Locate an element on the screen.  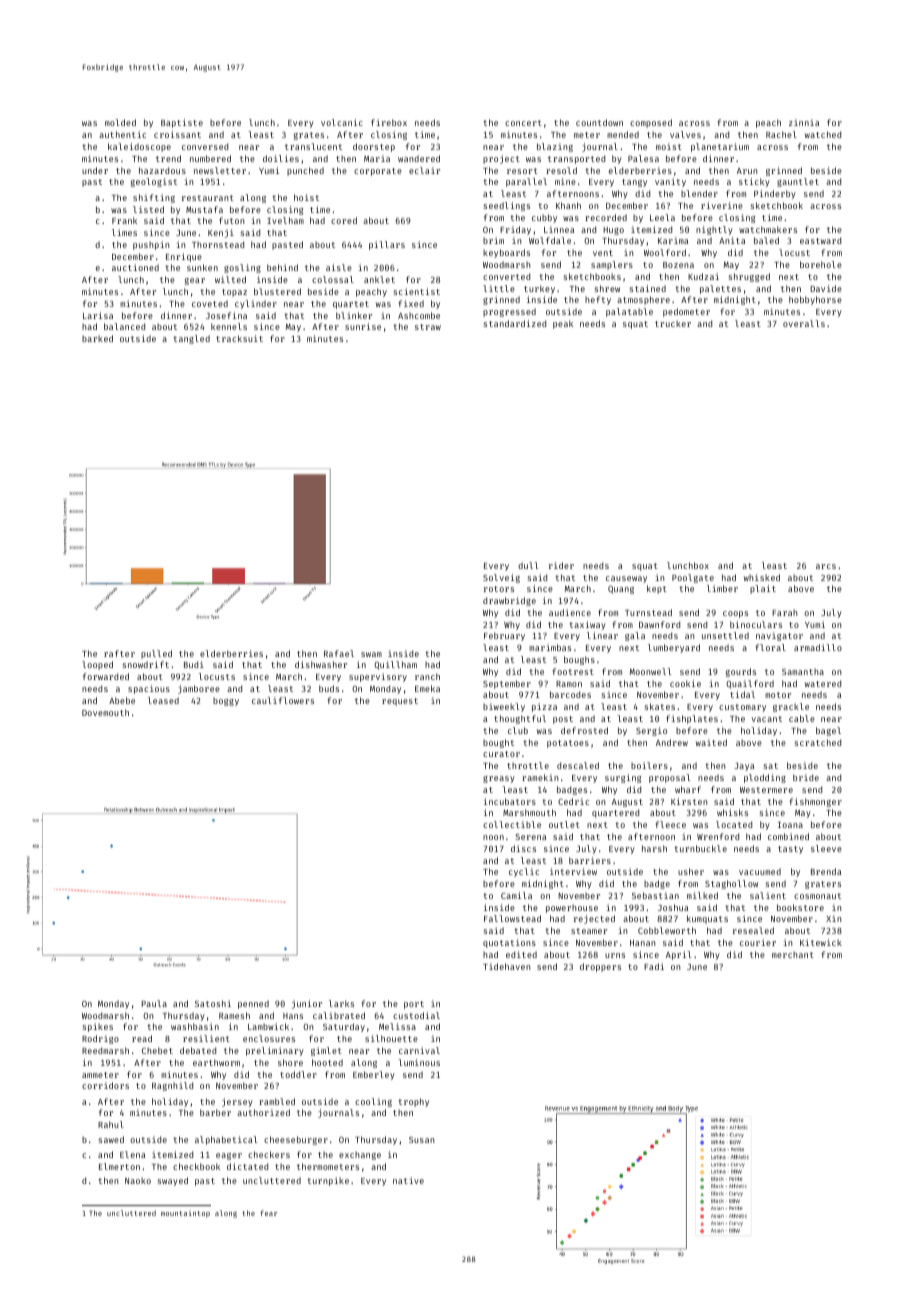
jamboree is located at coordinates (199, 689).
